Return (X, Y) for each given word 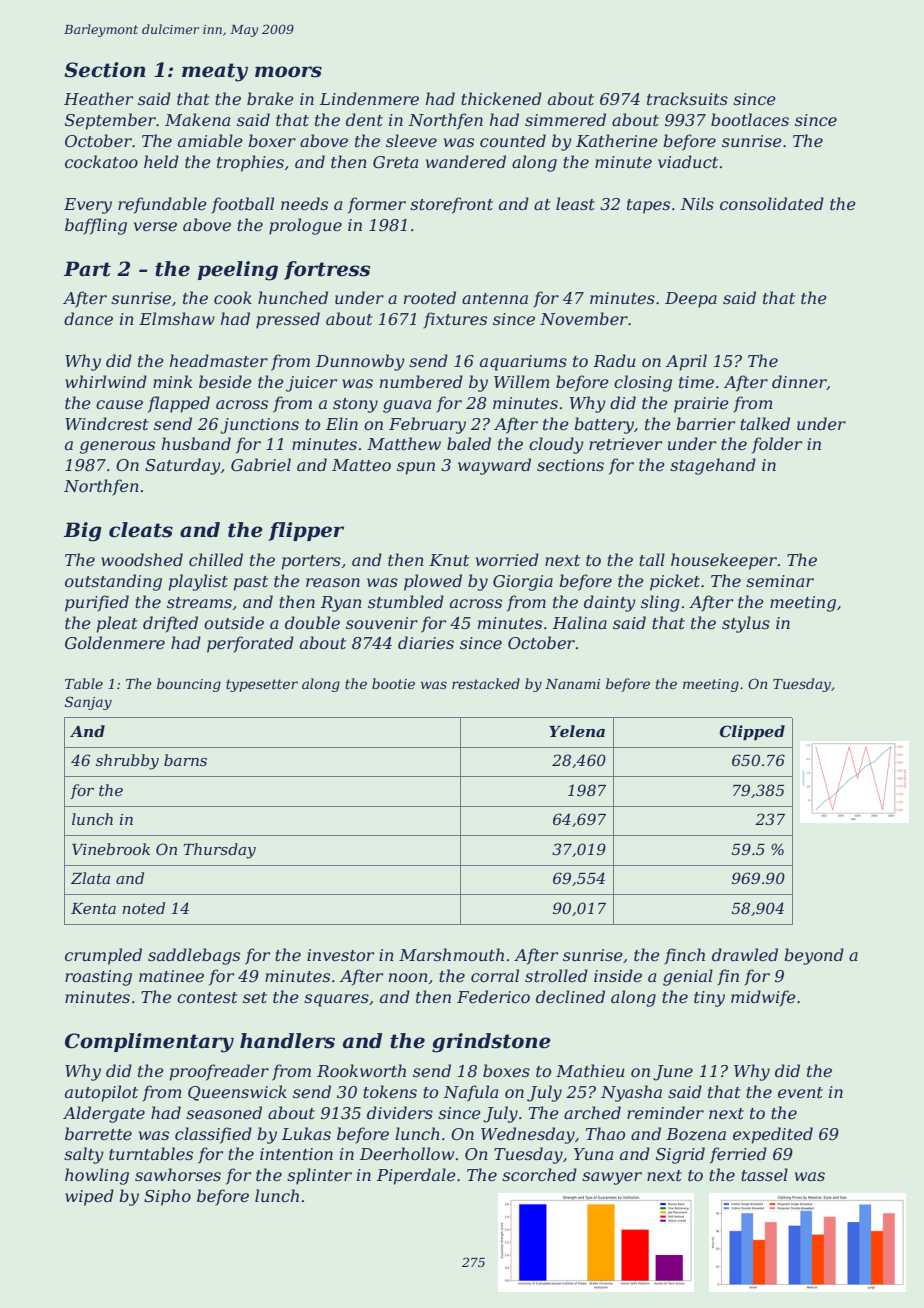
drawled (745, 954)
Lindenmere (369, 98)
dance (88, 318)
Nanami (572, 684)
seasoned (224, 1112)
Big (83, 532)
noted (143, 908)
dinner (799, 382)
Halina (580, 622)
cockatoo (101, 161)
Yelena (577, 731)
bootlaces (750, 119)
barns (185, 760)
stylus (746, 624)
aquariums (523, 363)
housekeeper (724, 561)
